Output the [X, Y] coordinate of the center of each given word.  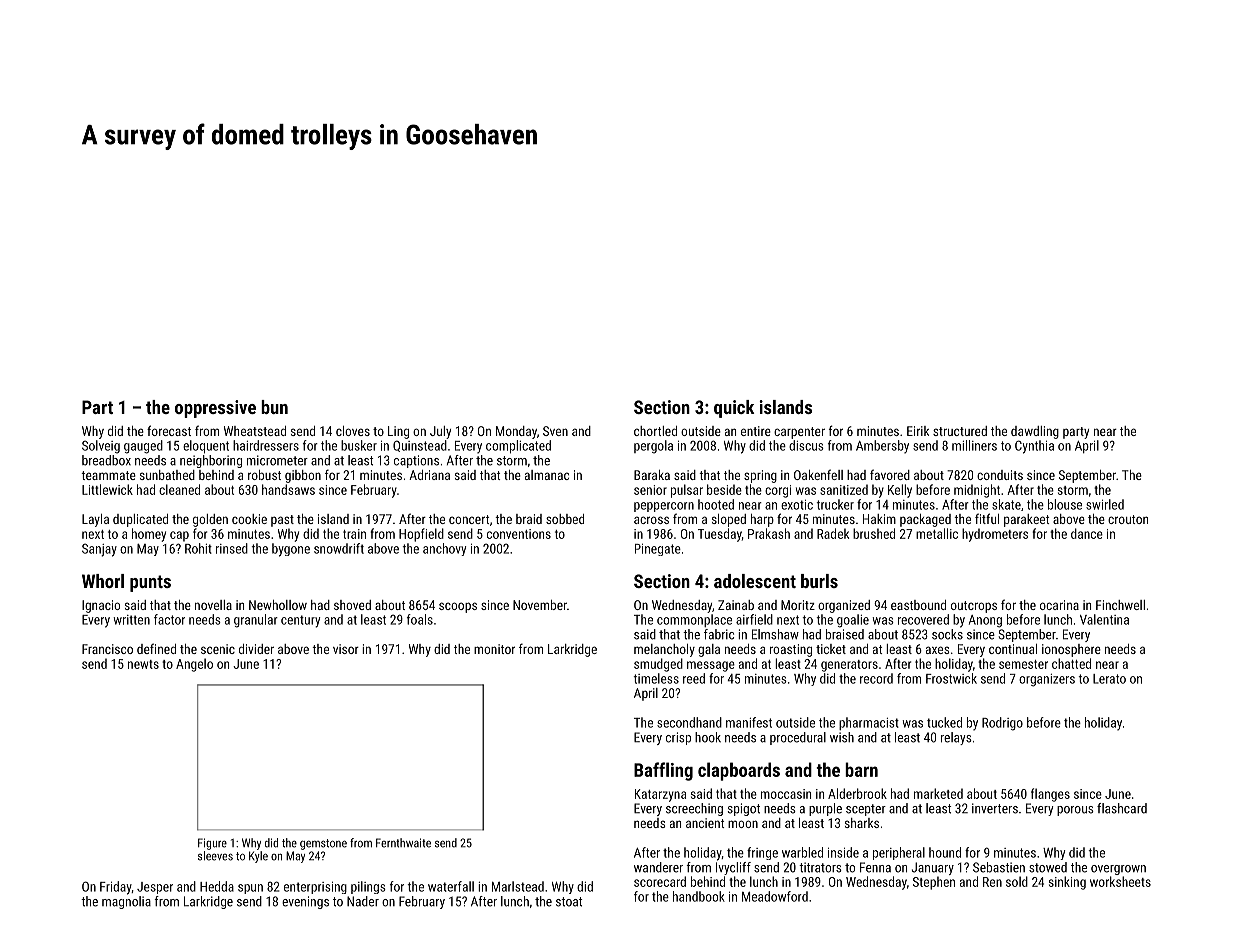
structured [960, 431]
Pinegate [658, 550]
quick [734, 409]
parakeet [1027, 520]
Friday [115, 888]
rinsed [232, 548]
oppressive [215, 409]
